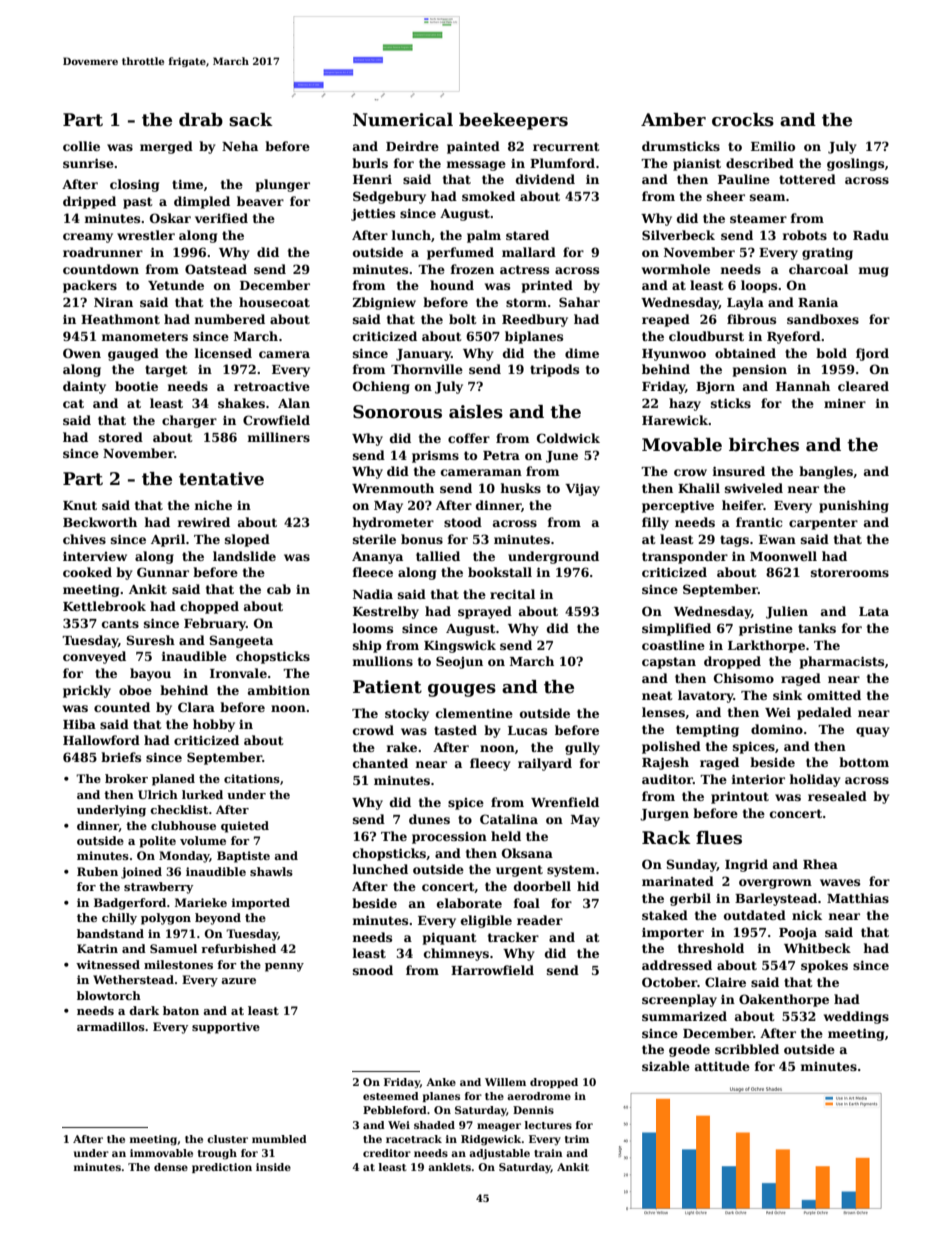  What do you see at coordinates (566, 146) in the image?
I see `recurrent` at bounding box center [566, 146].
